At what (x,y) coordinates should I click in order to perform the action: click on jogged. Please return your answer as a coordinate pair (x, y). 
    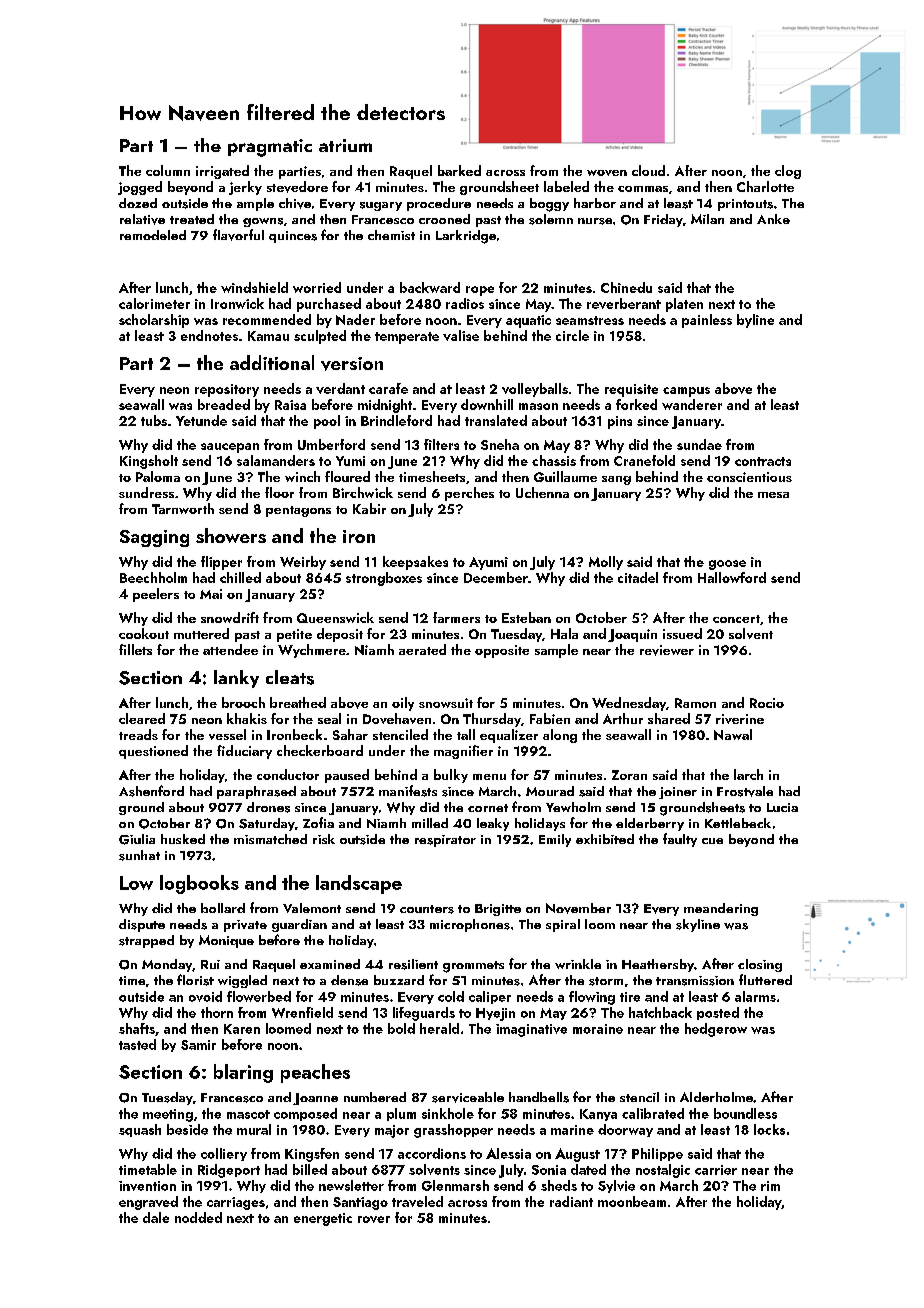
    Looking at the image, I should click on (140, 188).
